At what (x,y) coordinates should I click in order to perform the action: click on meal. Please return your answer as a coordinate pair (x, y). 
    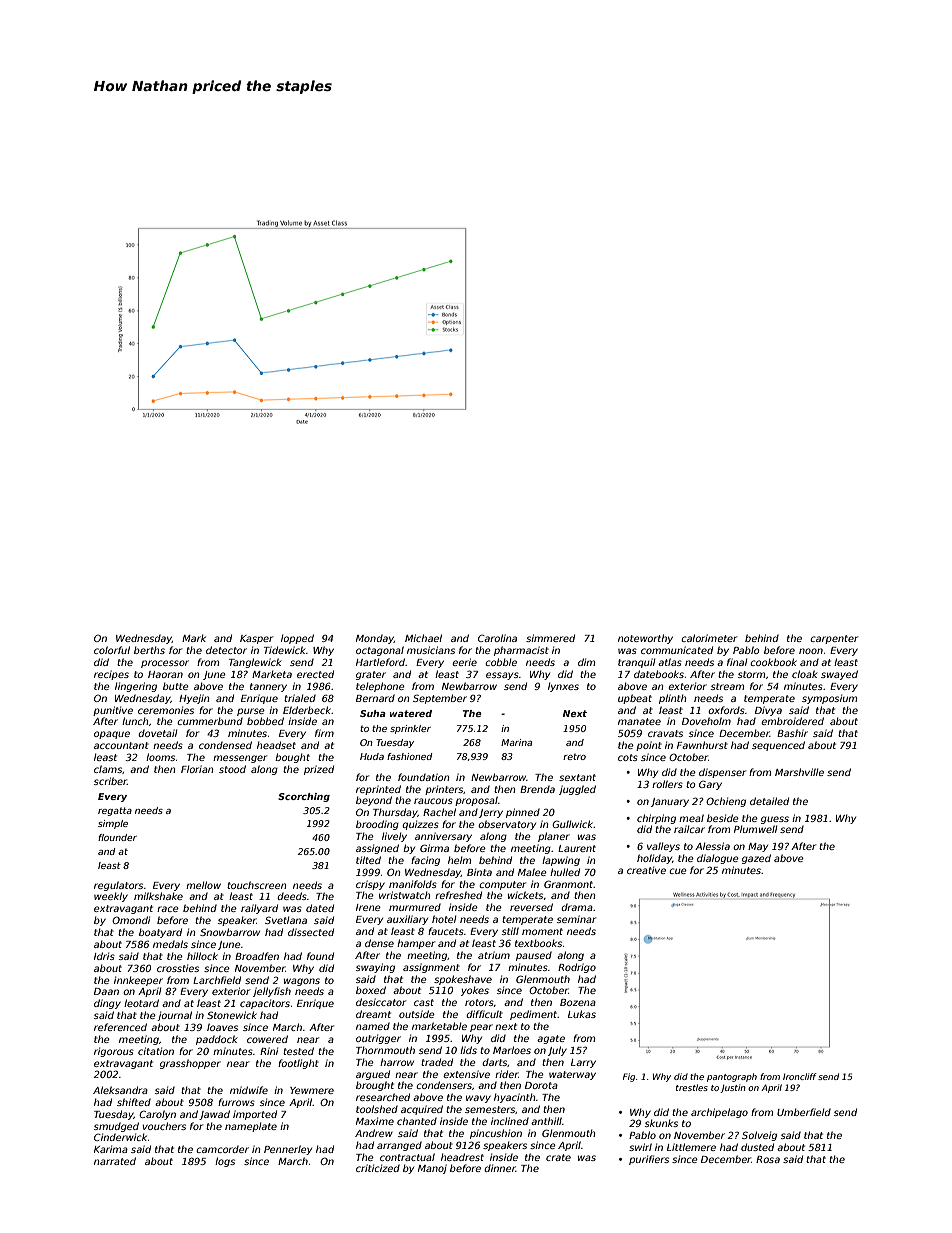
    Looking at the image, I should click on (691, 818).
